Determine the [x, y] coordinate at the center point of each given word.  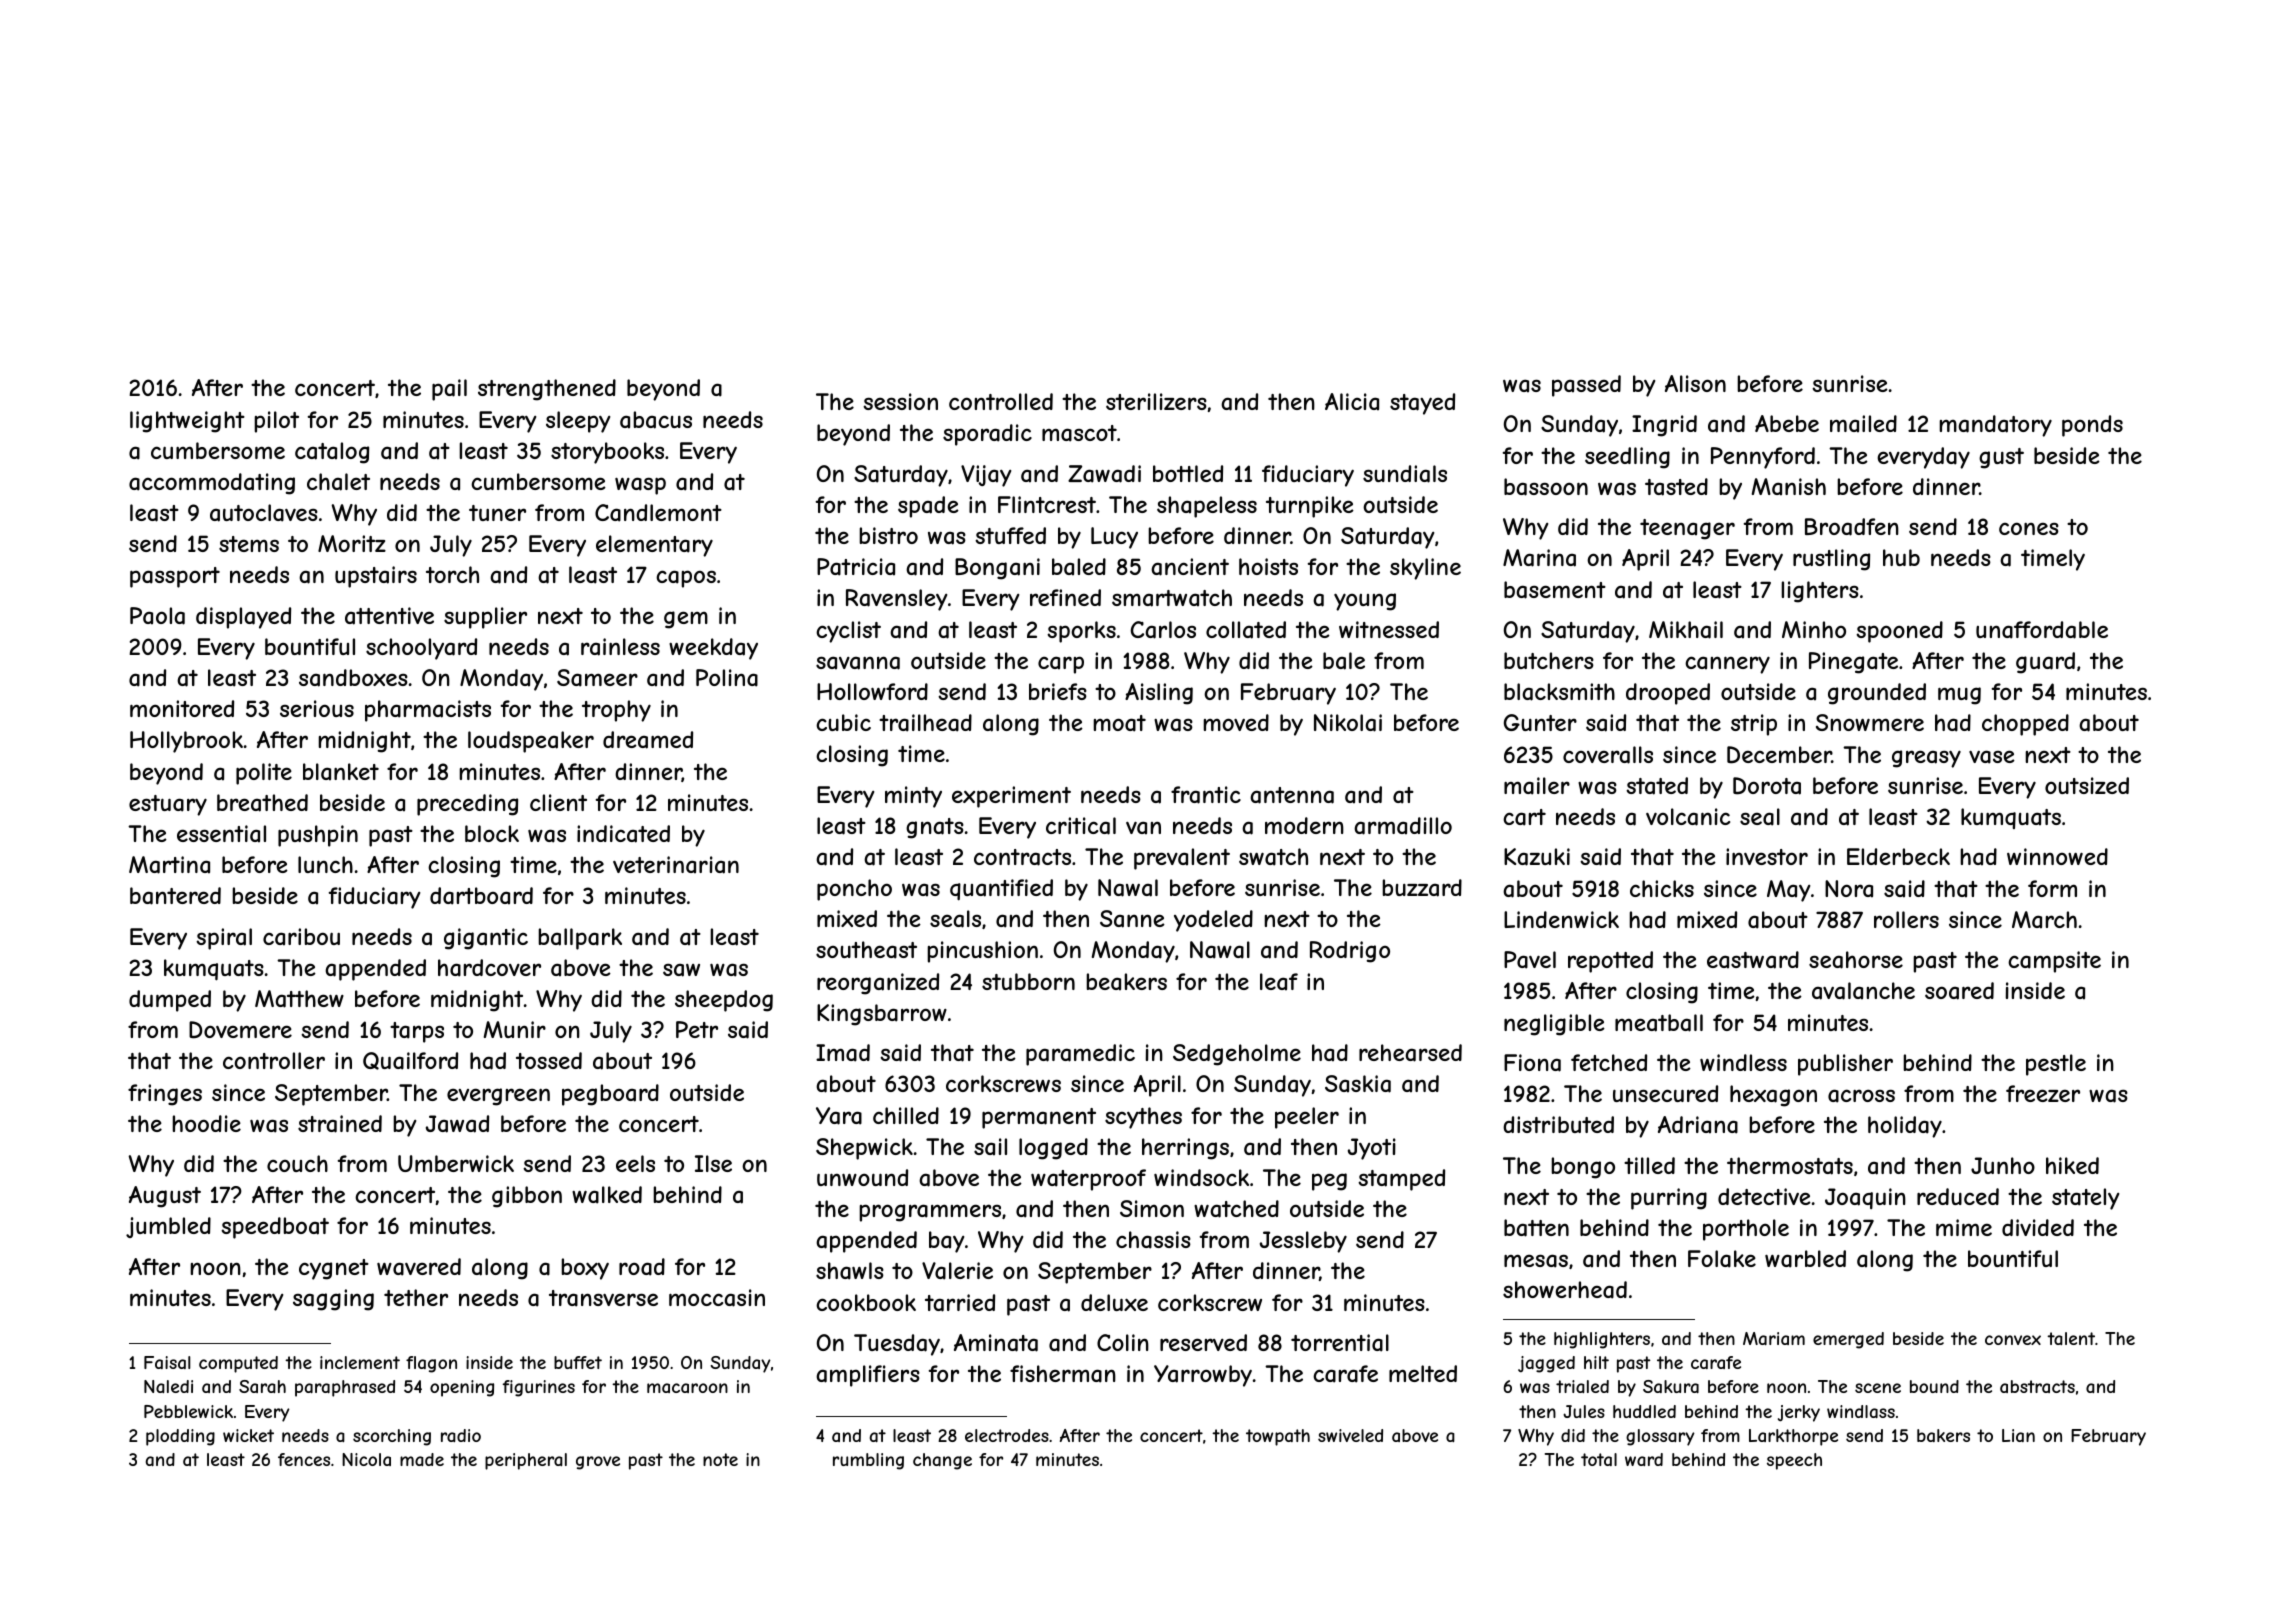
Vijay [986, 476]
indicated [623, 834]
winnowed [2057, 856]
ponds [2092, 426]
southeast [866, 950]
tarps [417, 1032]
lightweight [187, 422]
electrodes [1007, 1435]
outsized [2087, 785]
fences [304, 1459]
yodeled [1213, 921]
